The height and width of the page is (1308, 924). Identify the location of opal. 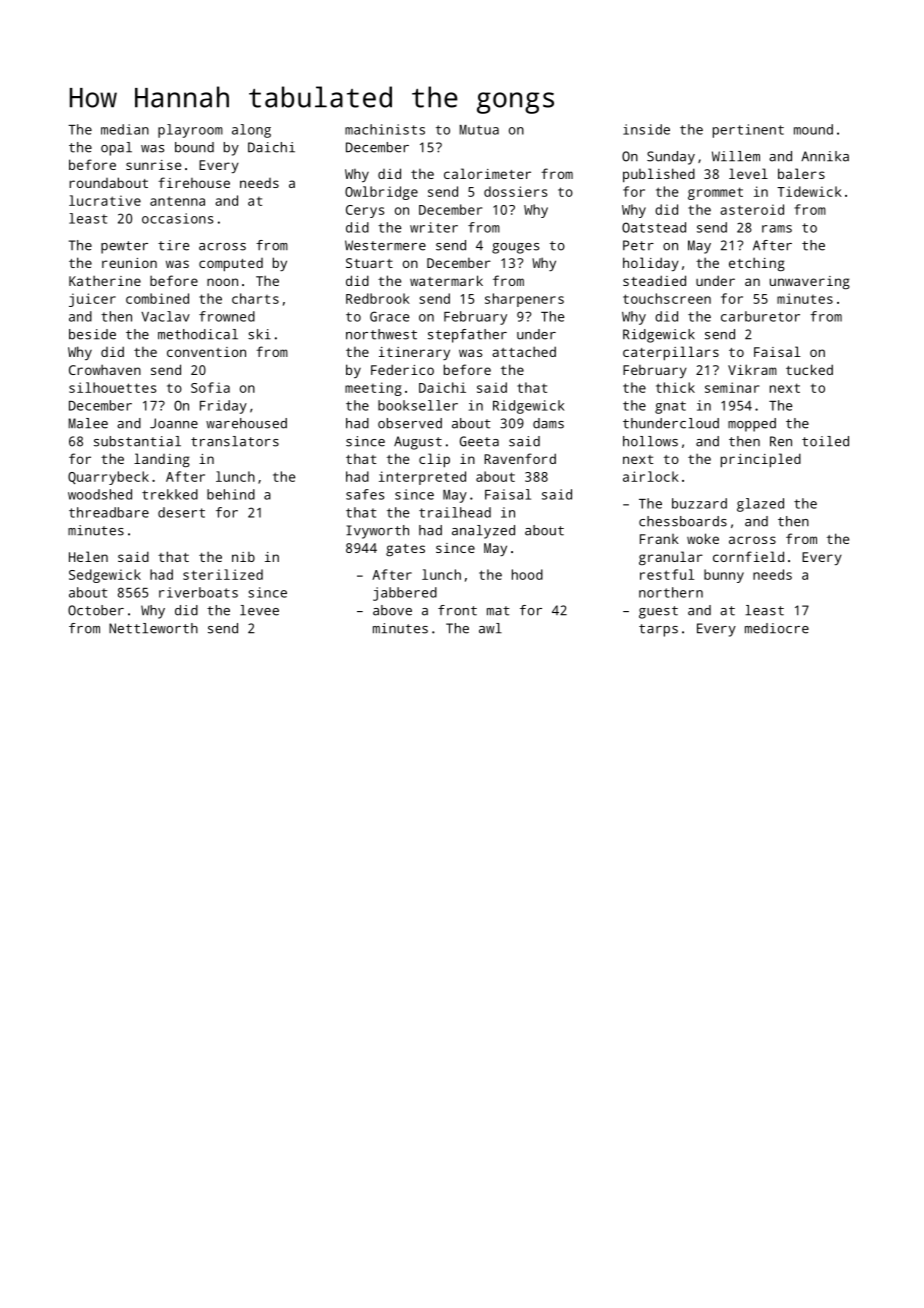
(116, 149).
